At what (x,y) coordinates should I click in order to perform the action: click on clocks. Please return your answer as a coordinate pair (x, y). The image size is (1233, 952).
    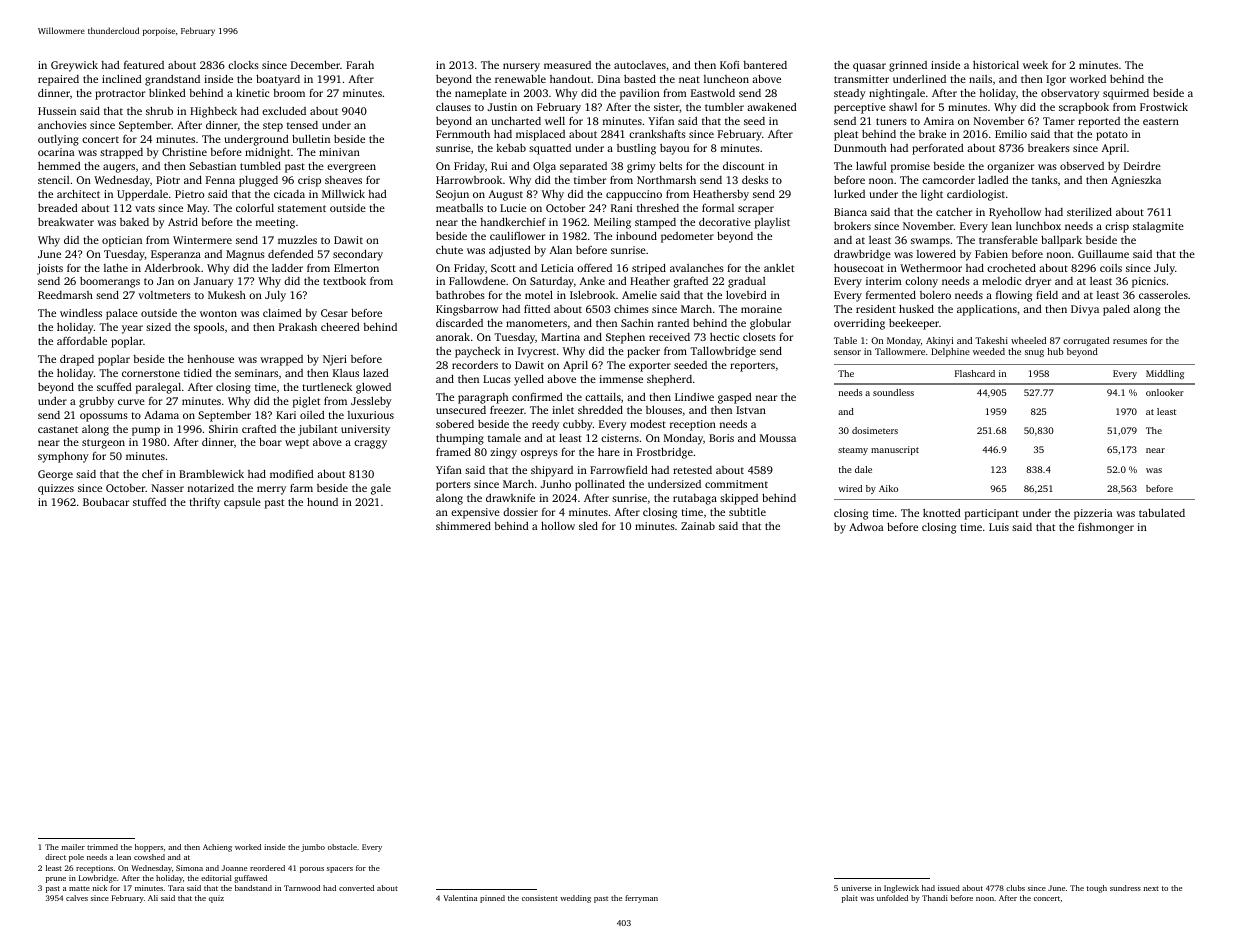
    Looking at the image, I should click on (243, 65).
